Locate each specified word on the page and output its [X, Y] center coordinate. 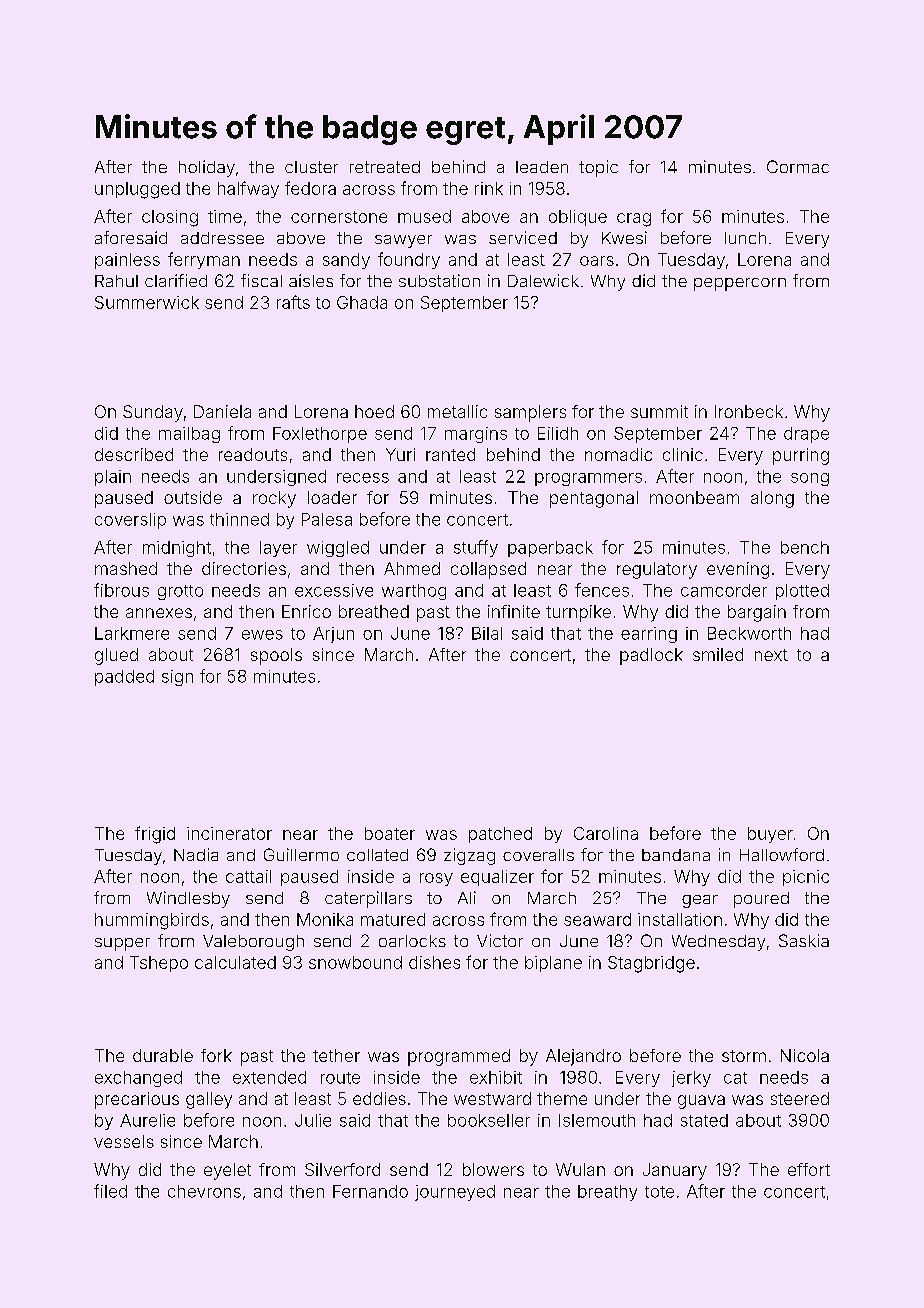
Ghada [362, 302]
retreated [385, 167]
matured [393, 919]
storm [744, 1056]
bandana [676, 855]
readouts [253, 454]
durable [163, 1055]
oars [597, 261]
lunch [745, 238]
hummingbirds [152, 921]
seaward [597, 919]
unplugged [137, 190]
